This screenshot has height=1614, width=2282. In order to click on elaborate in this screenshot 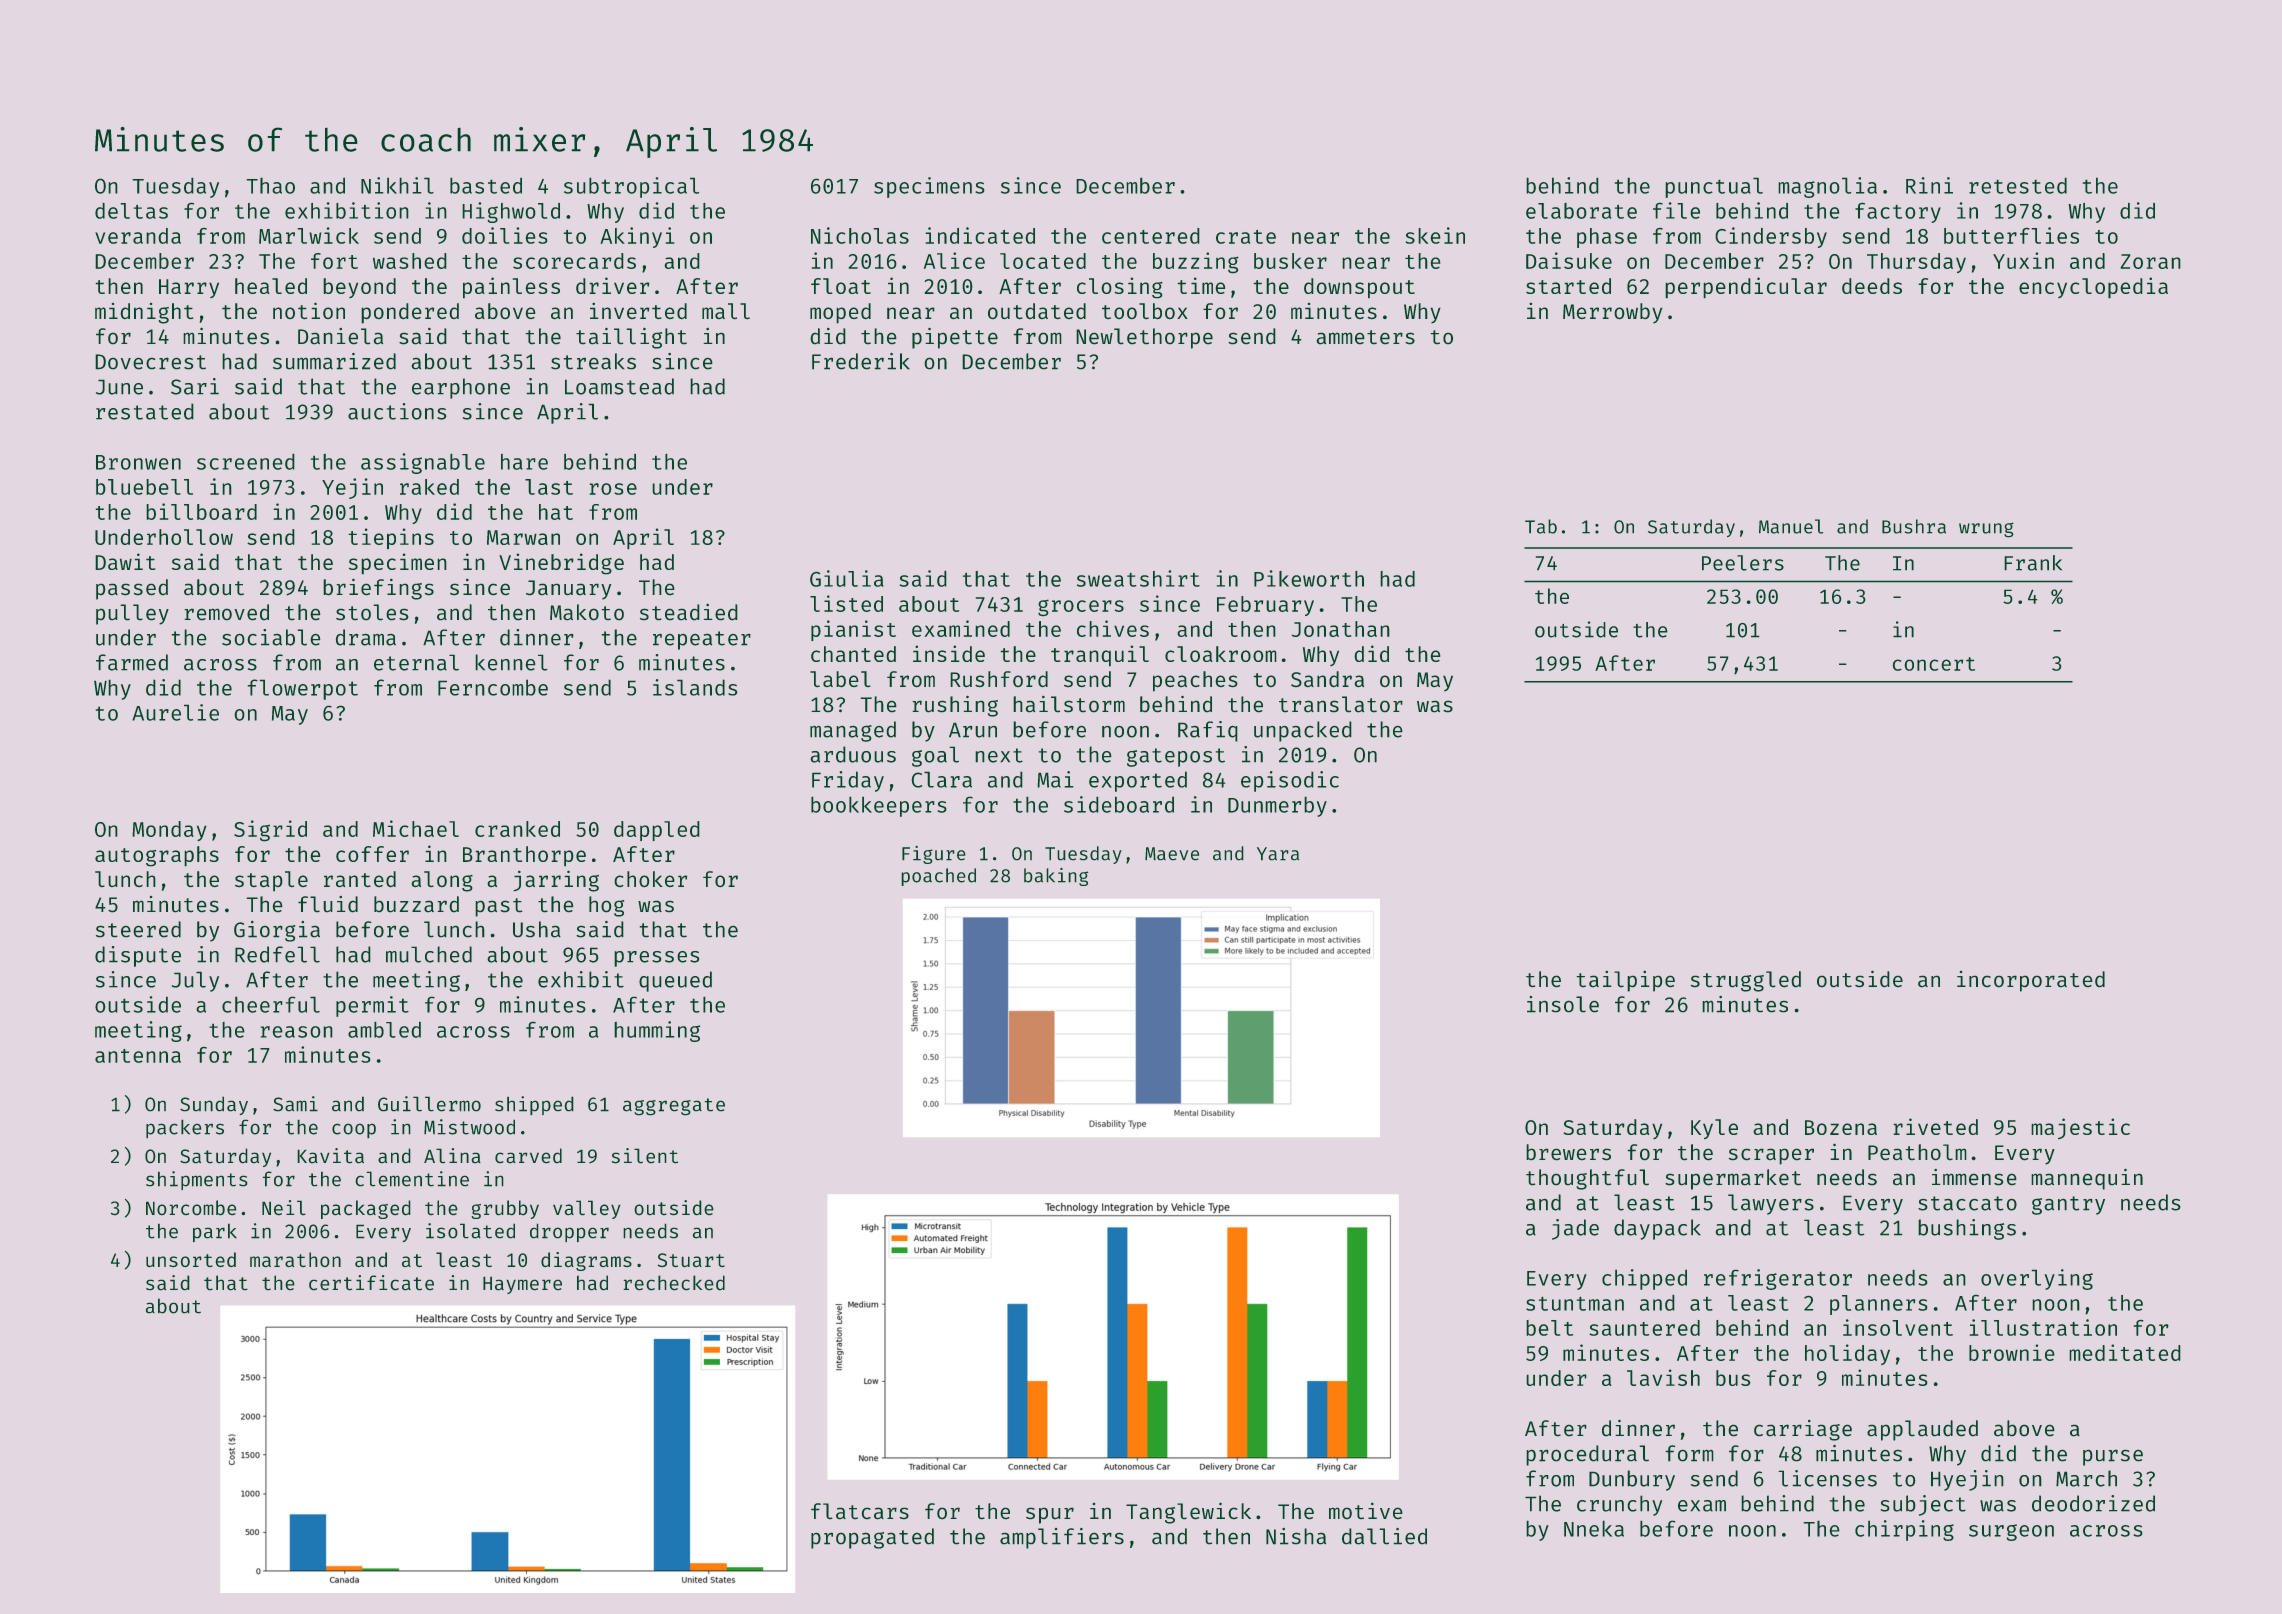, I will do `click(1581, 211)`.
